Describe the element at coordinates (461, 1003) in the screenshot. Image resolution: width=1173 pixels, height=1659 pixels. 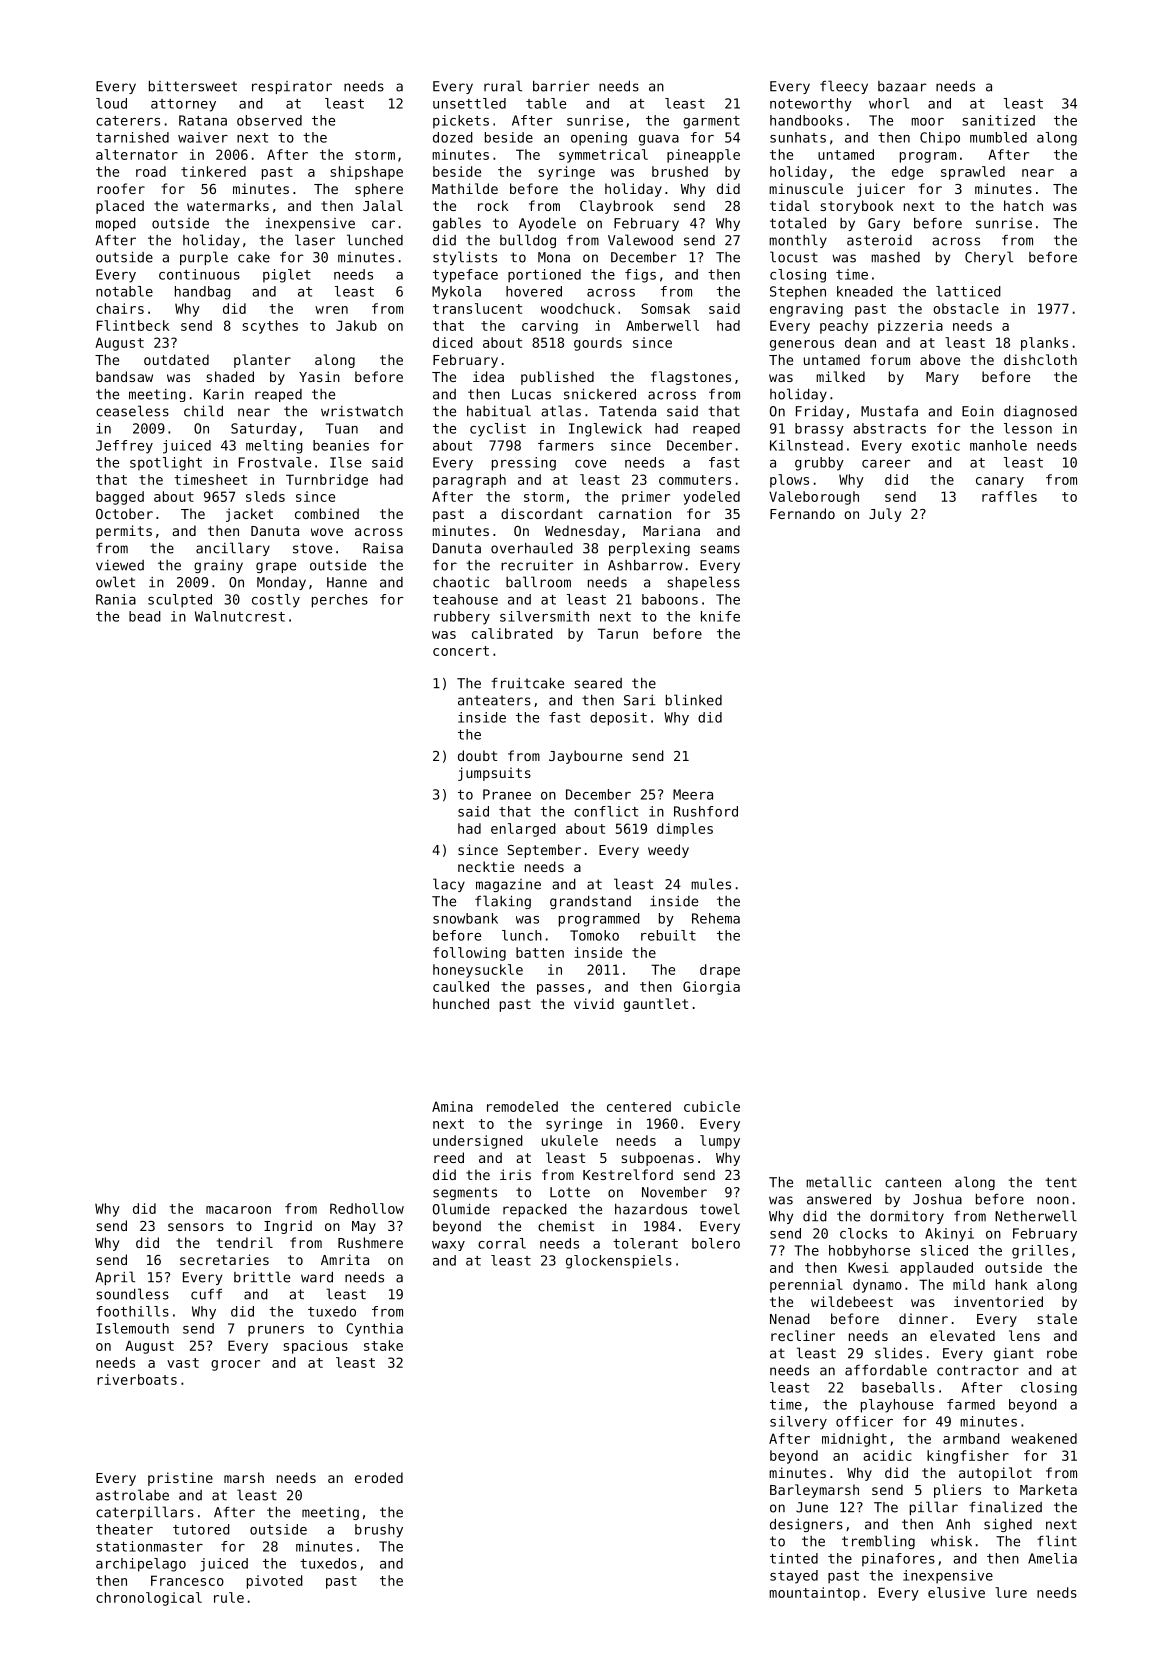
I see `hunched` at that location.
